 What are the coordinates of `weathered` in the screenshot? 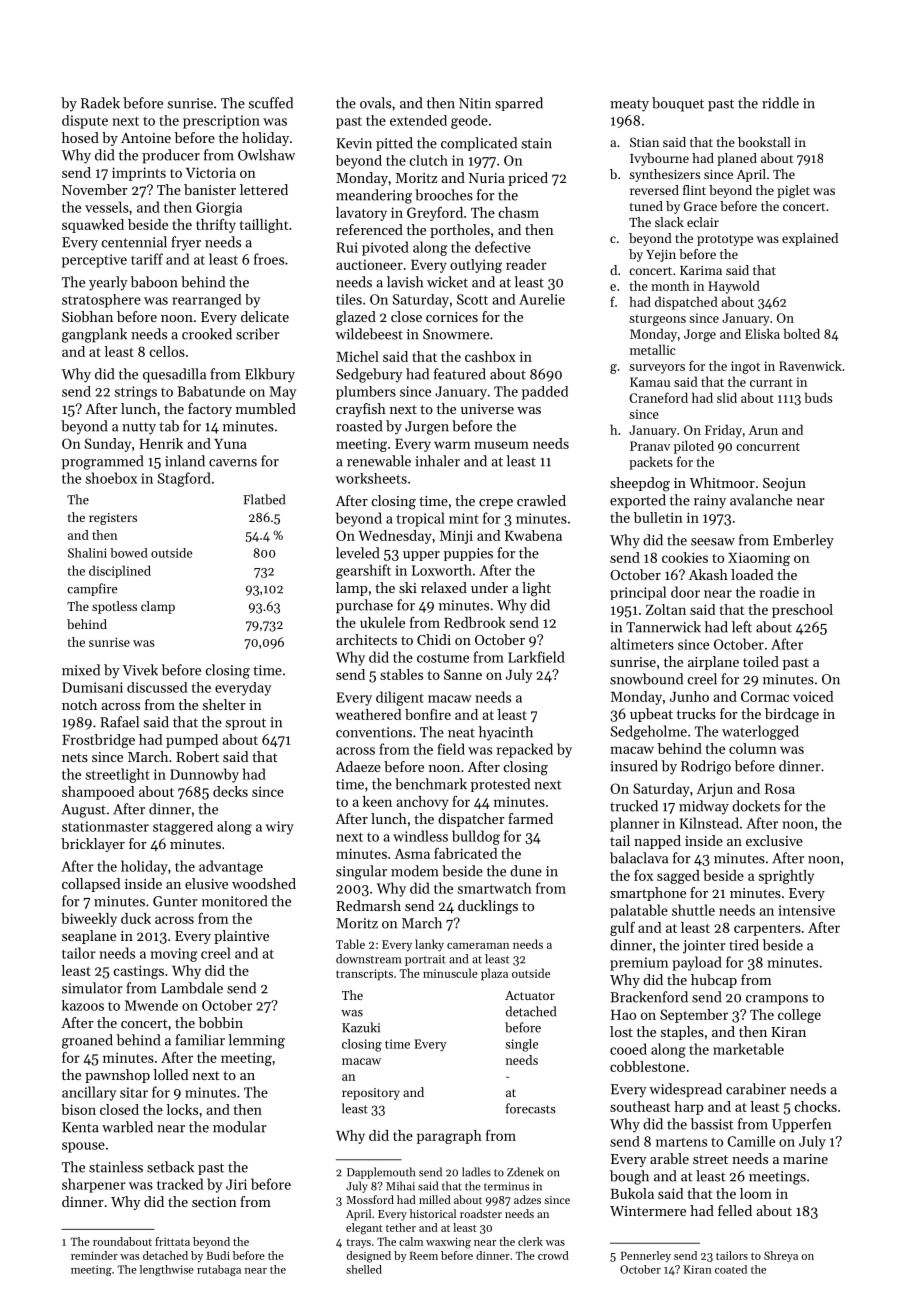 It's located at (368, 714).
